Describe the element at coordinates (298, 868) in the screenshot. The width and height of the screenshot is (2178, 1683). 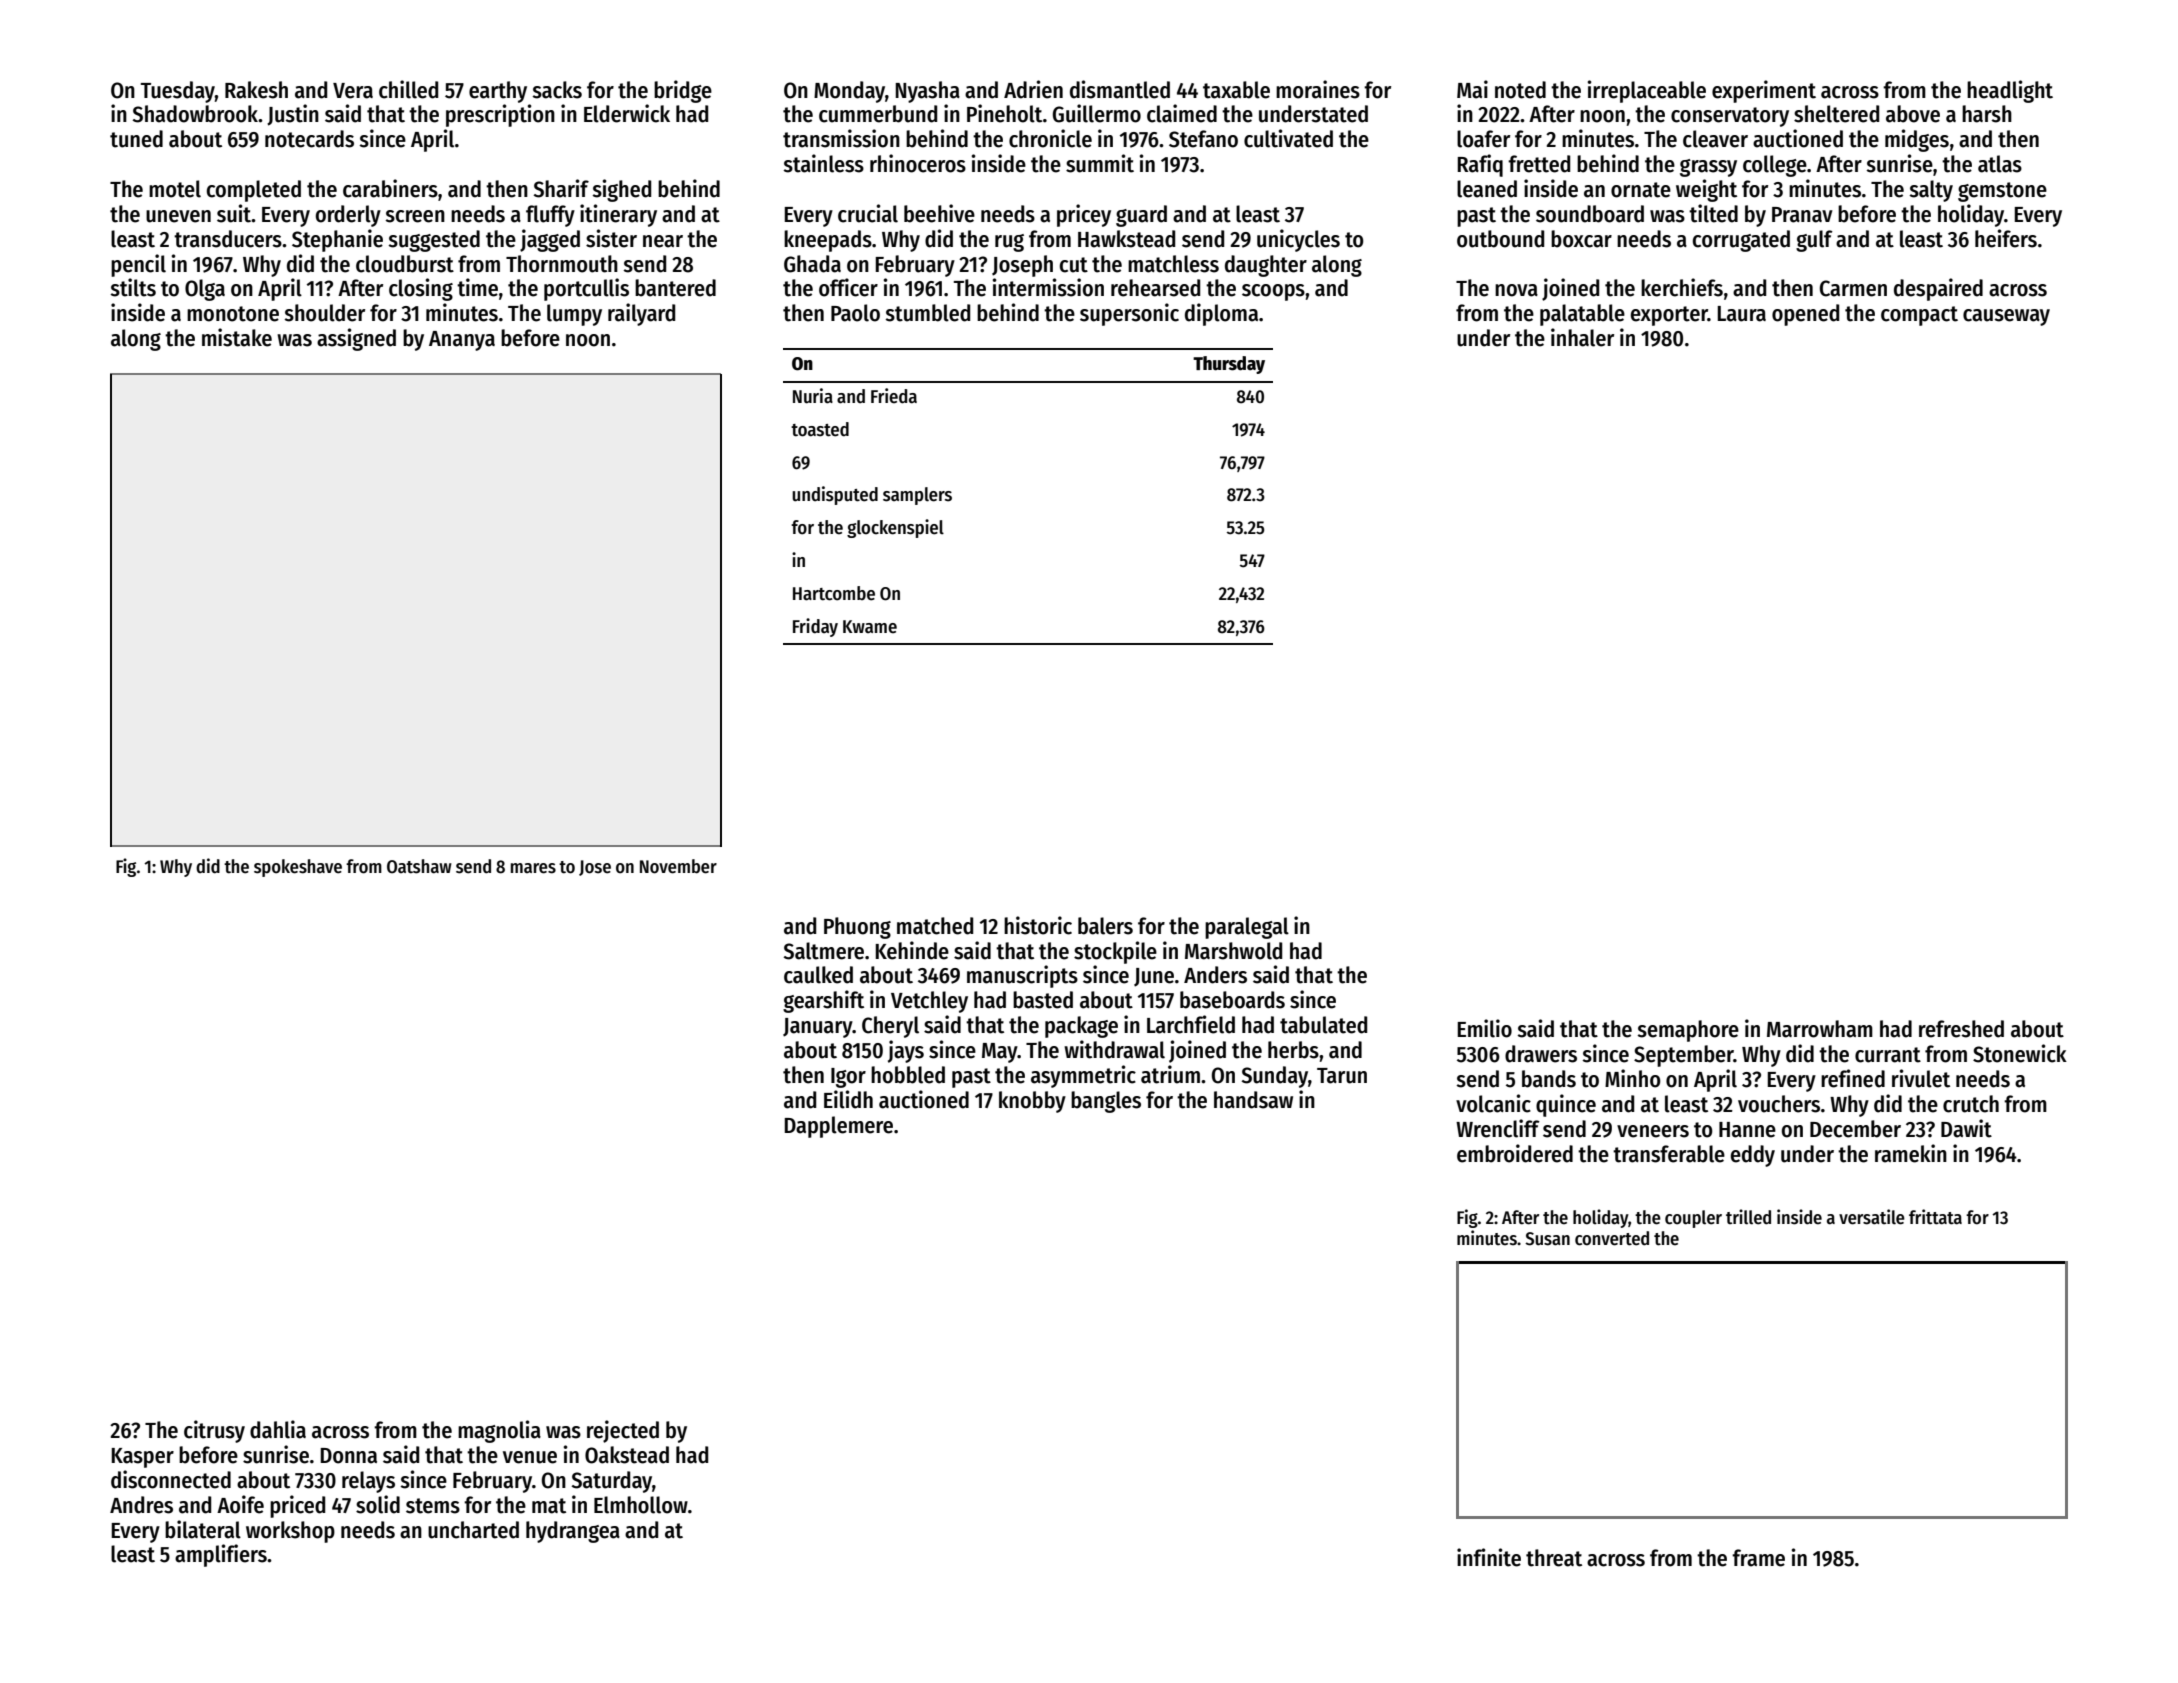
I see `spokeshave` at that location.
